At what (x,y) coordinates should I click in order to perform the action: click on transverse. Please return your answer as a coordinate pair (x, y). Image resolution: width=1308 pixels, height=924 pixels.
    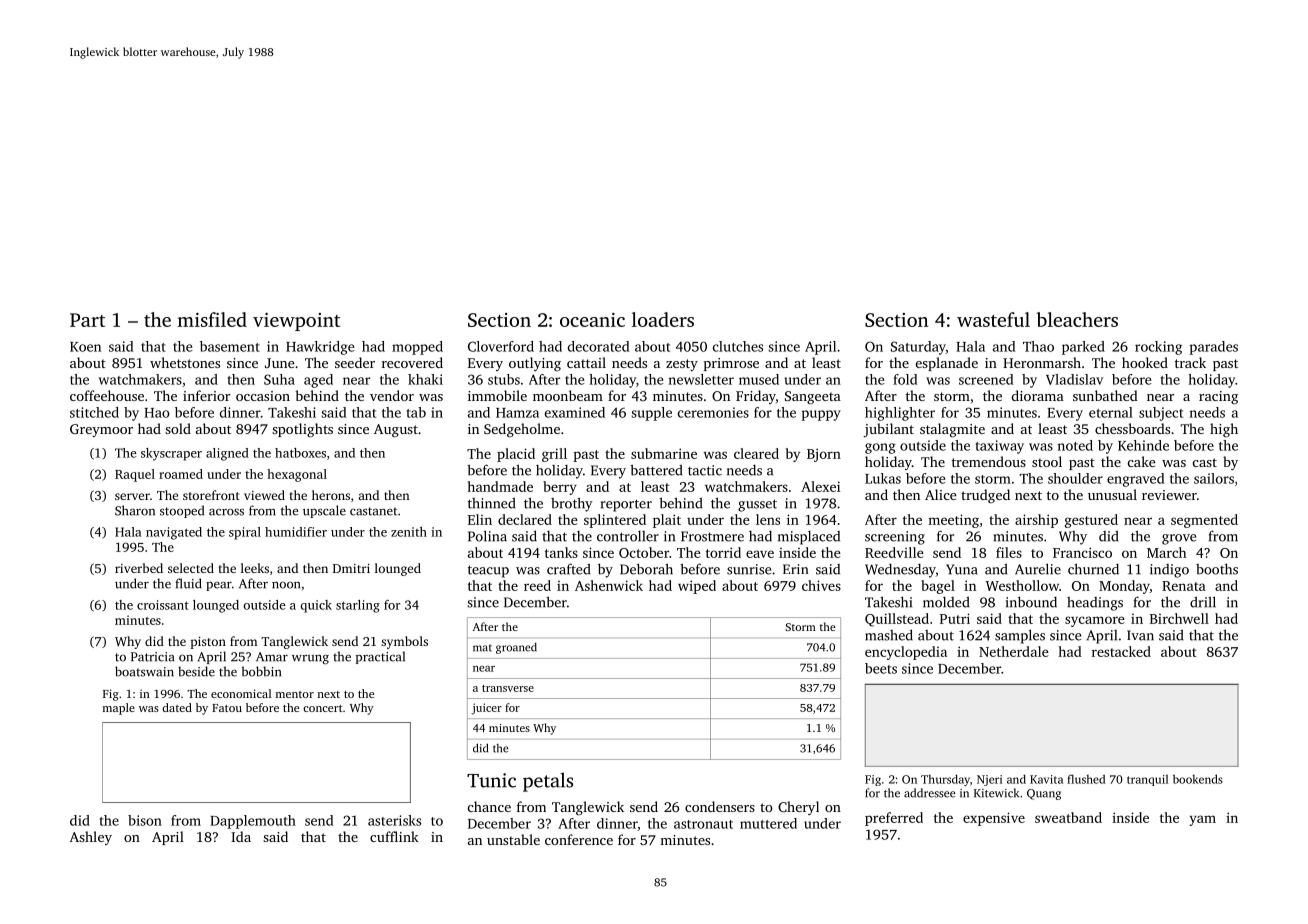
    Looking at the image, I should click on (508, 688).
